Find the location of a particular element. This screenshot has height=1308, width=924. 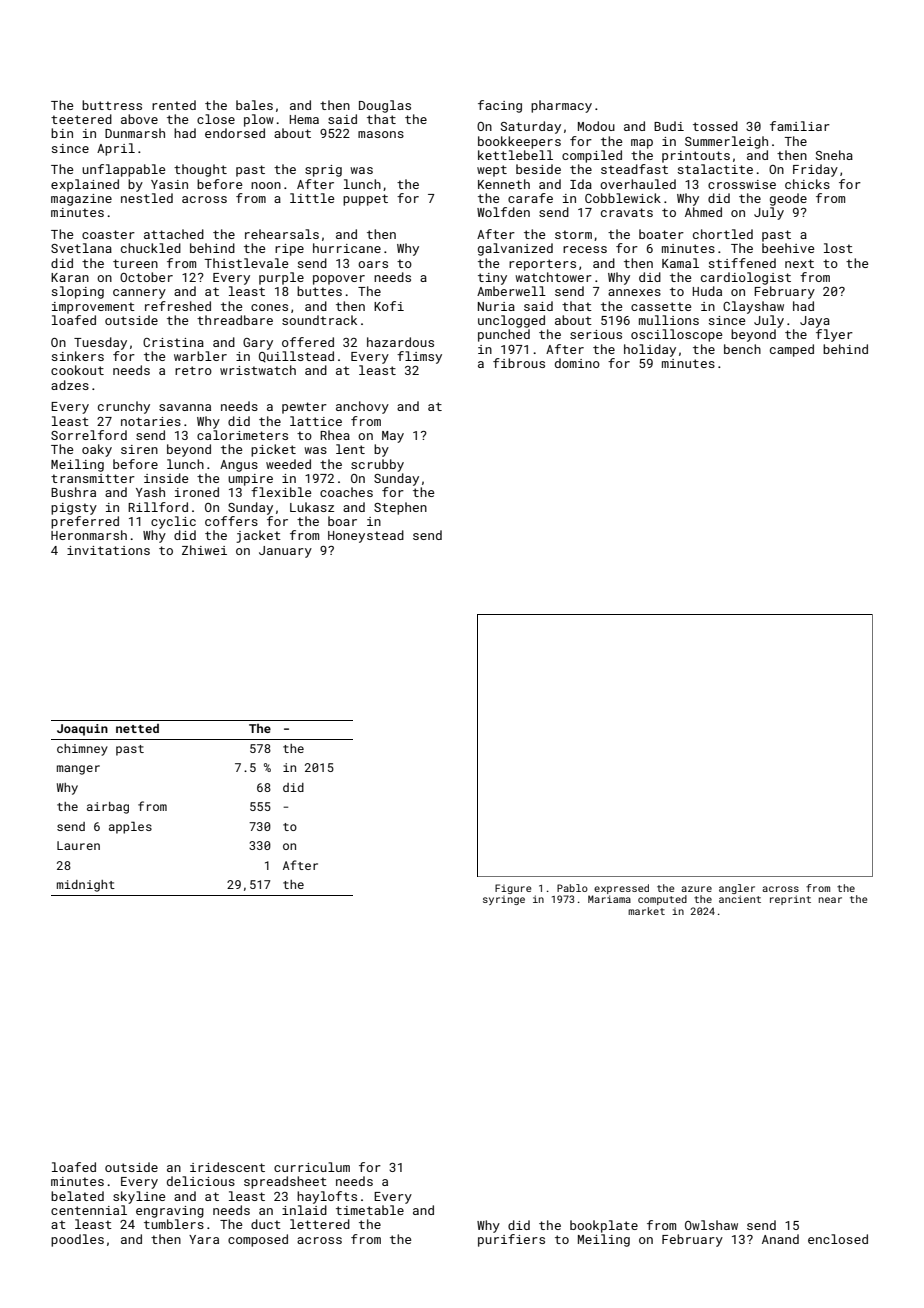

poodles is located at coordinates (77, 1240).
